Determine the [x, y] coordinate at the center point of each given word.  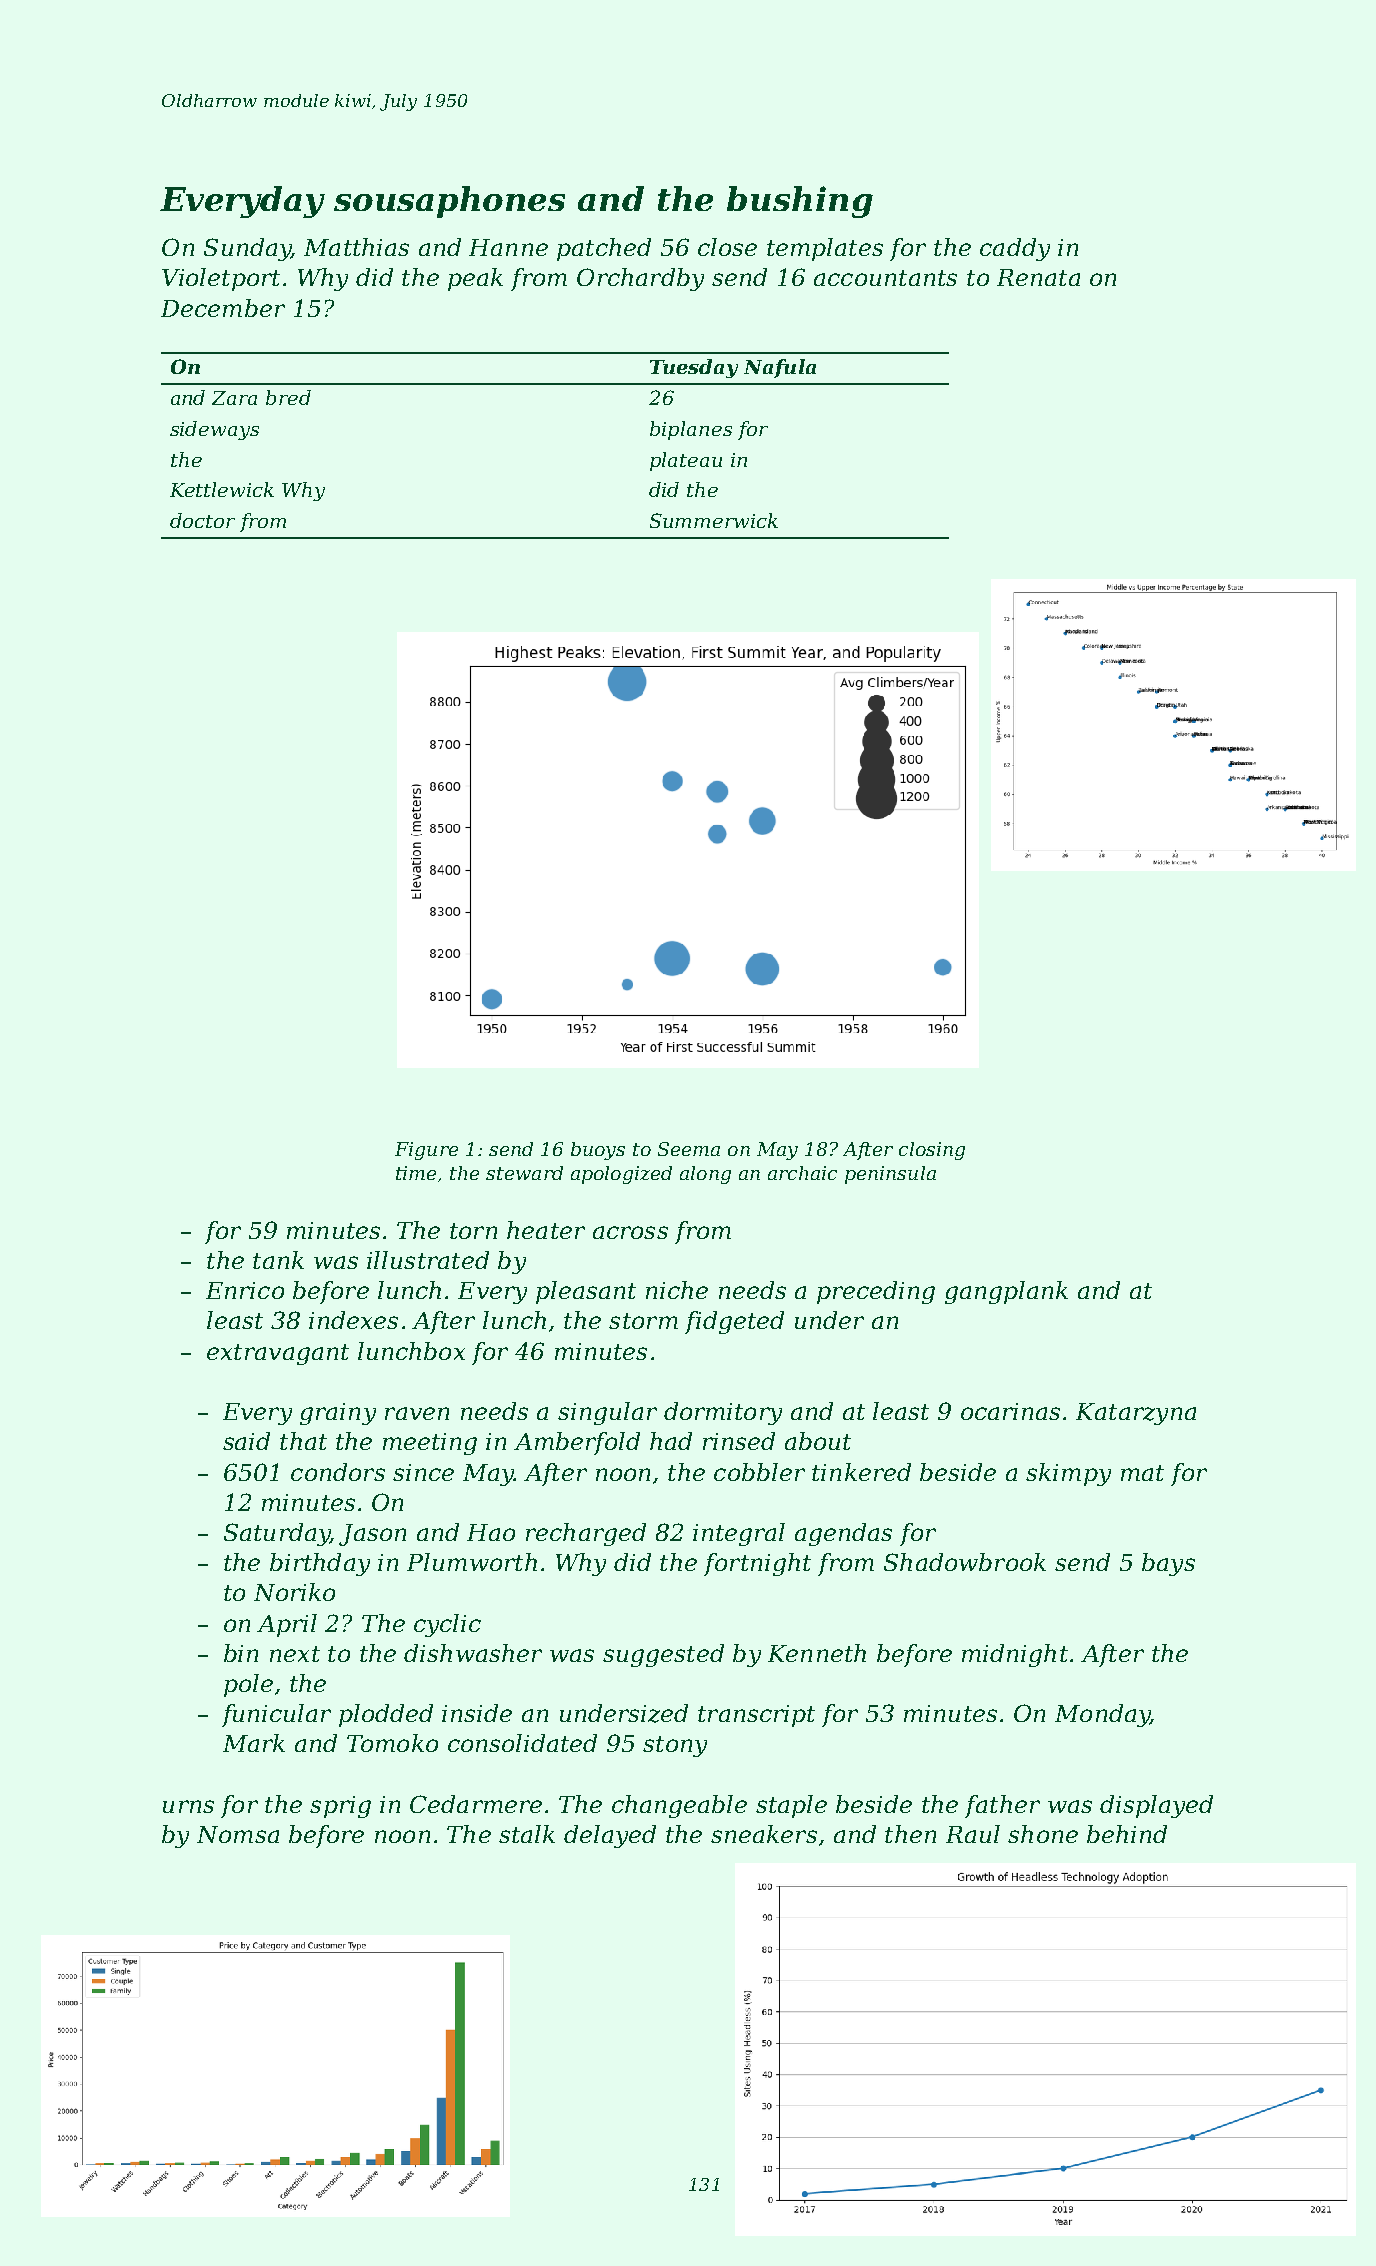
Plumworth [472, 1562]
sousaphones [449, 202]
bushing [800, 202]
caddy [1015, 249]
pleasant [586, 1292]
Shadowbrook [965, 1562]
